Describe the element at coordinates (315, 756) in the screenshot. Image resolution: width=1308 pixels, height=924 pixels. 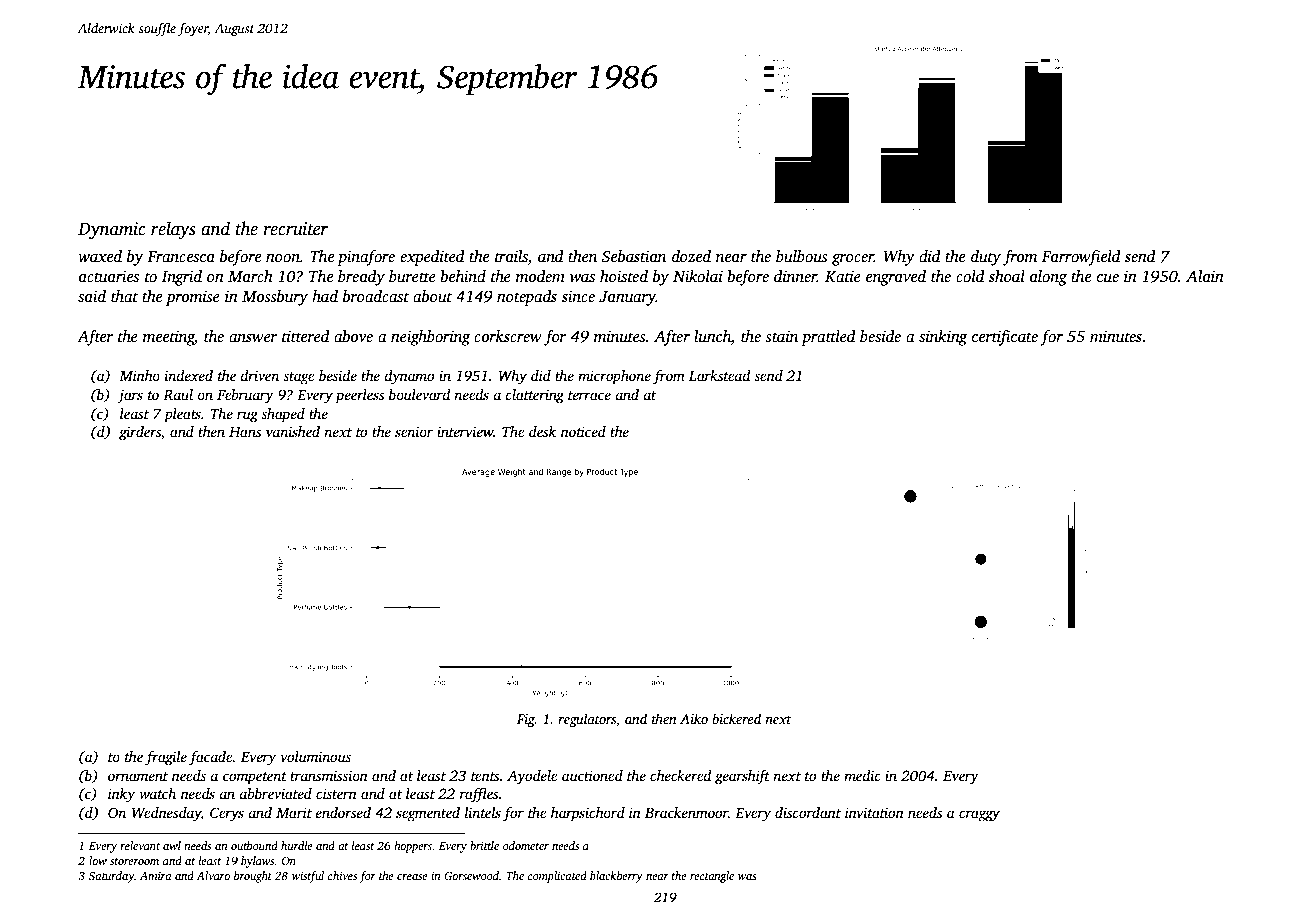
I see `voluminous` at that location.
